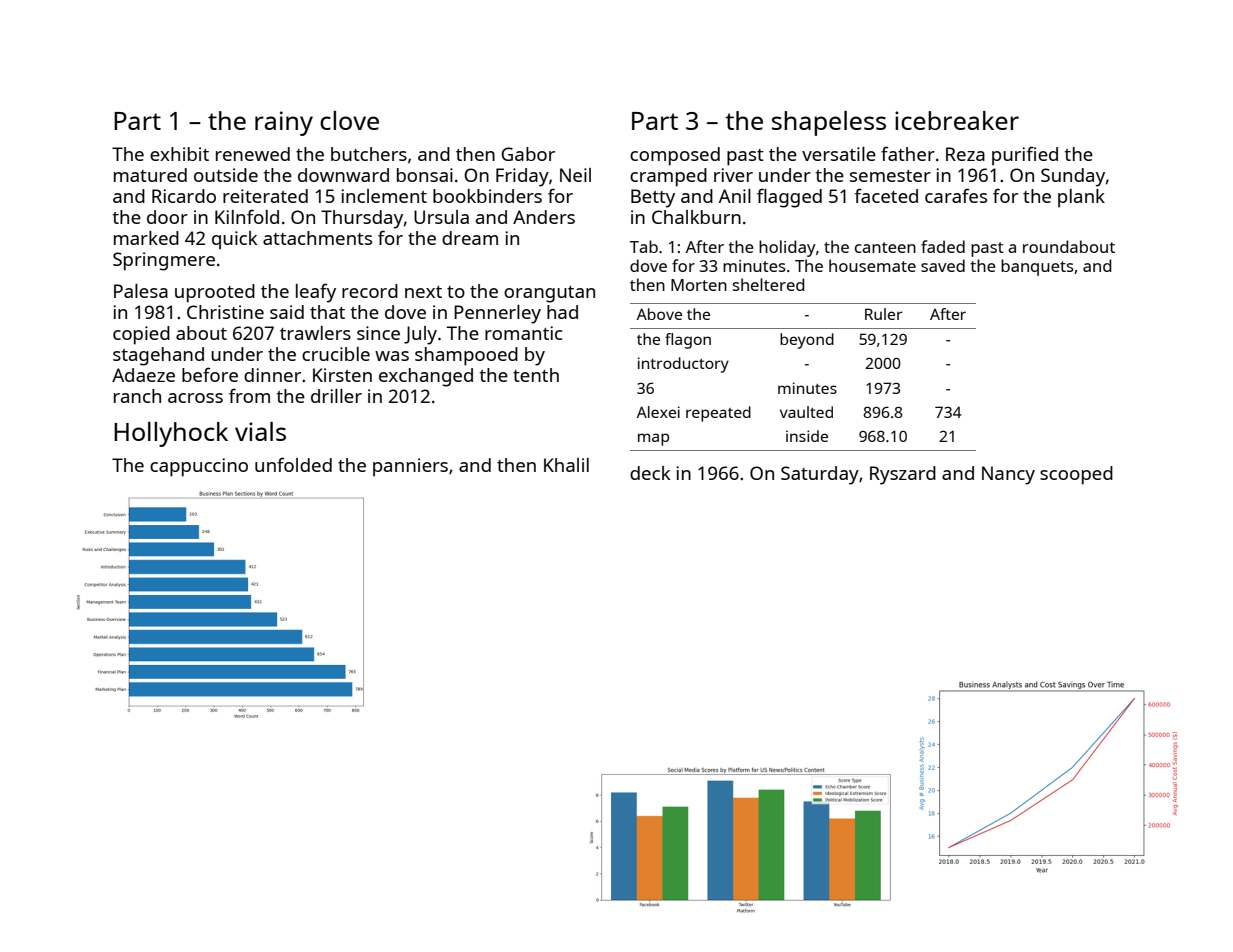  Describe the element at coordinates (179, 154) in the document. I see `exhibit` at that location.
